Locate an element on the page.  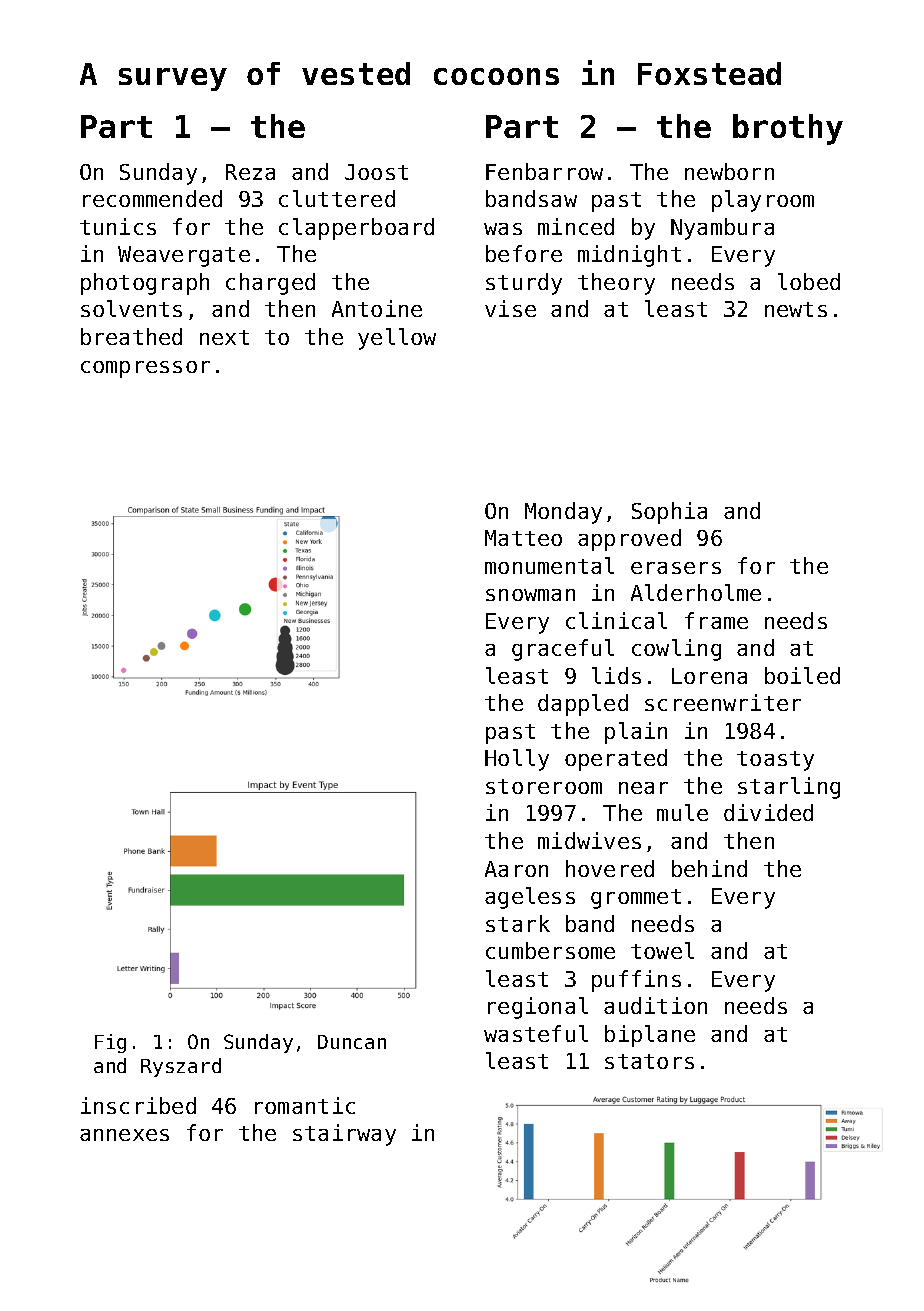
Sophia is located at coordinates (669, 513).
